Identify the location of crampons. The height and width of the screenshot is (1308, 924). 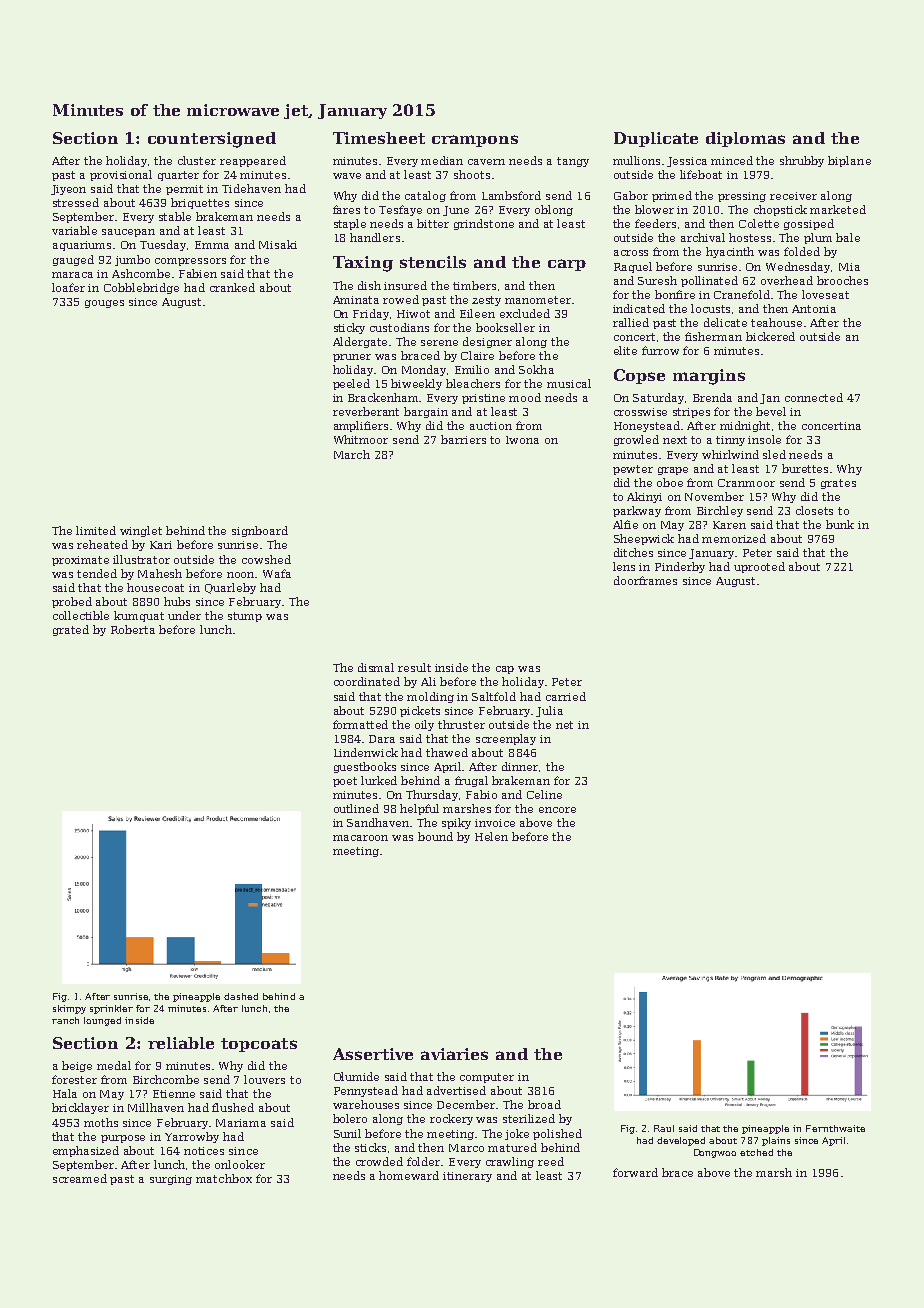
(475, 141).
